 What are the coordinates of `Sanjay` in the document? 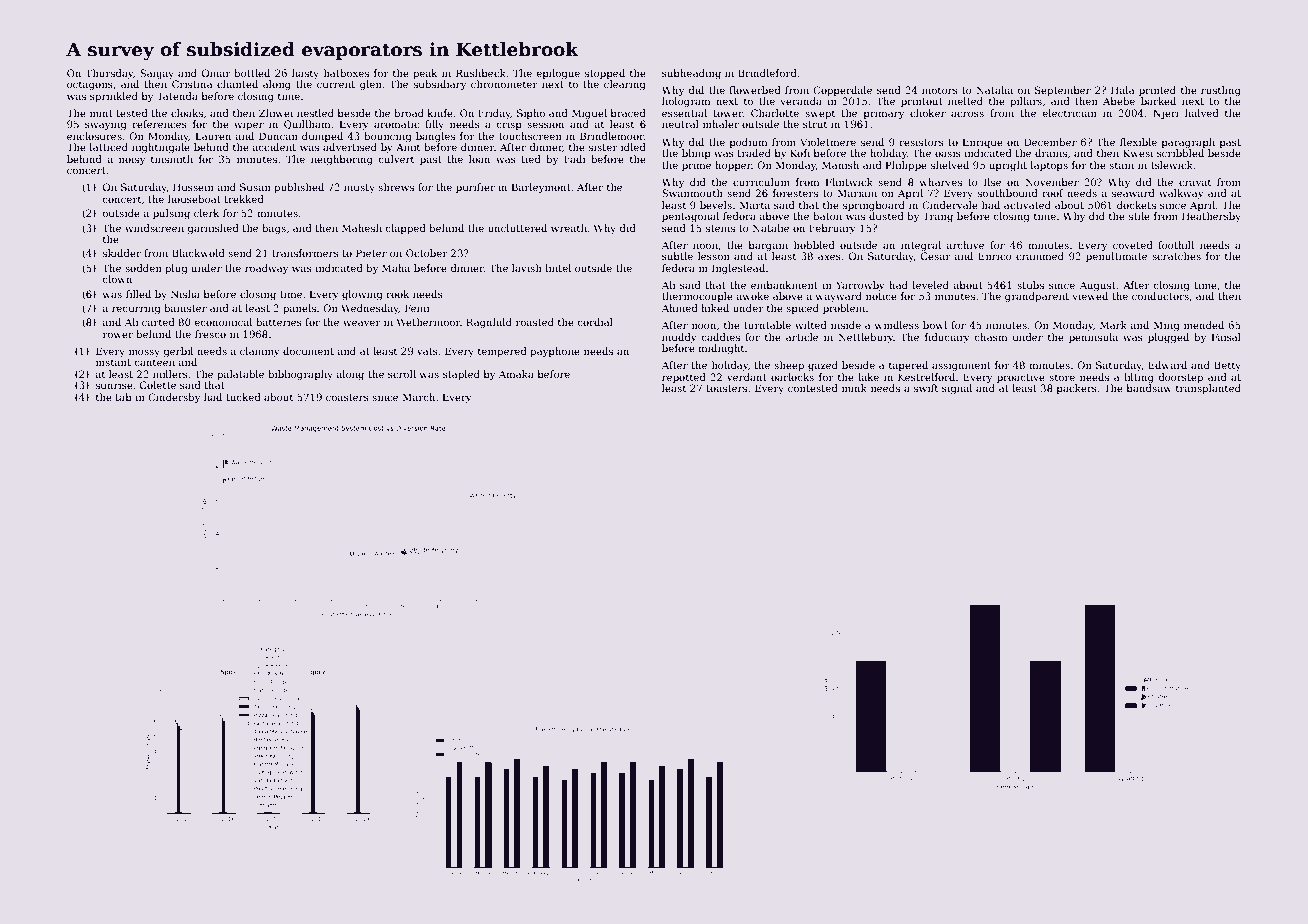 It's located at (157, 74).
